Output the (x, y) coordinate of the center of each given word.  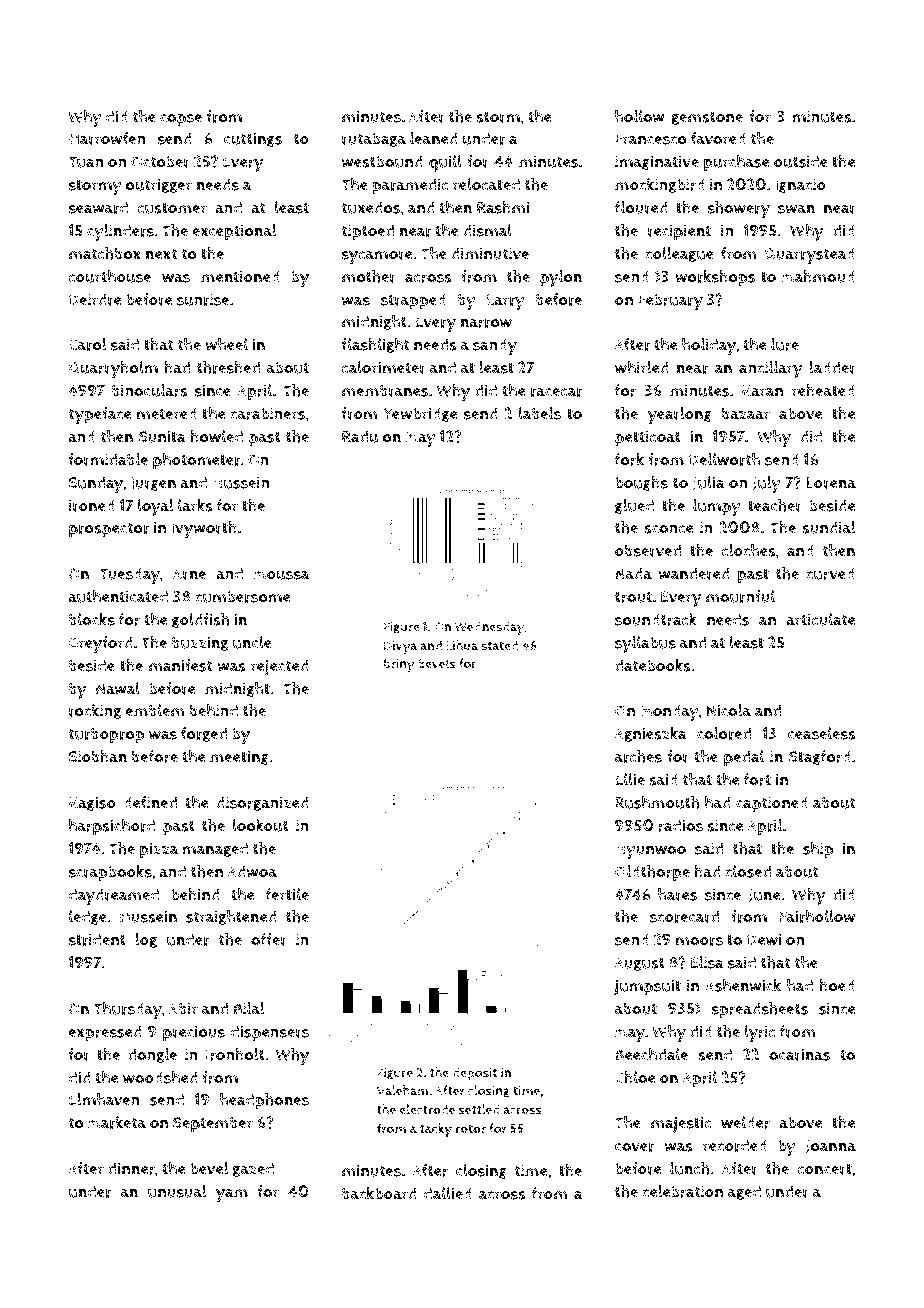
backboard (379, 1193)
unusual (177, 1191)
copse (181, 120)
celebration (682, 1191)
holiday (709, 346)
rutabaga (374, 139)
